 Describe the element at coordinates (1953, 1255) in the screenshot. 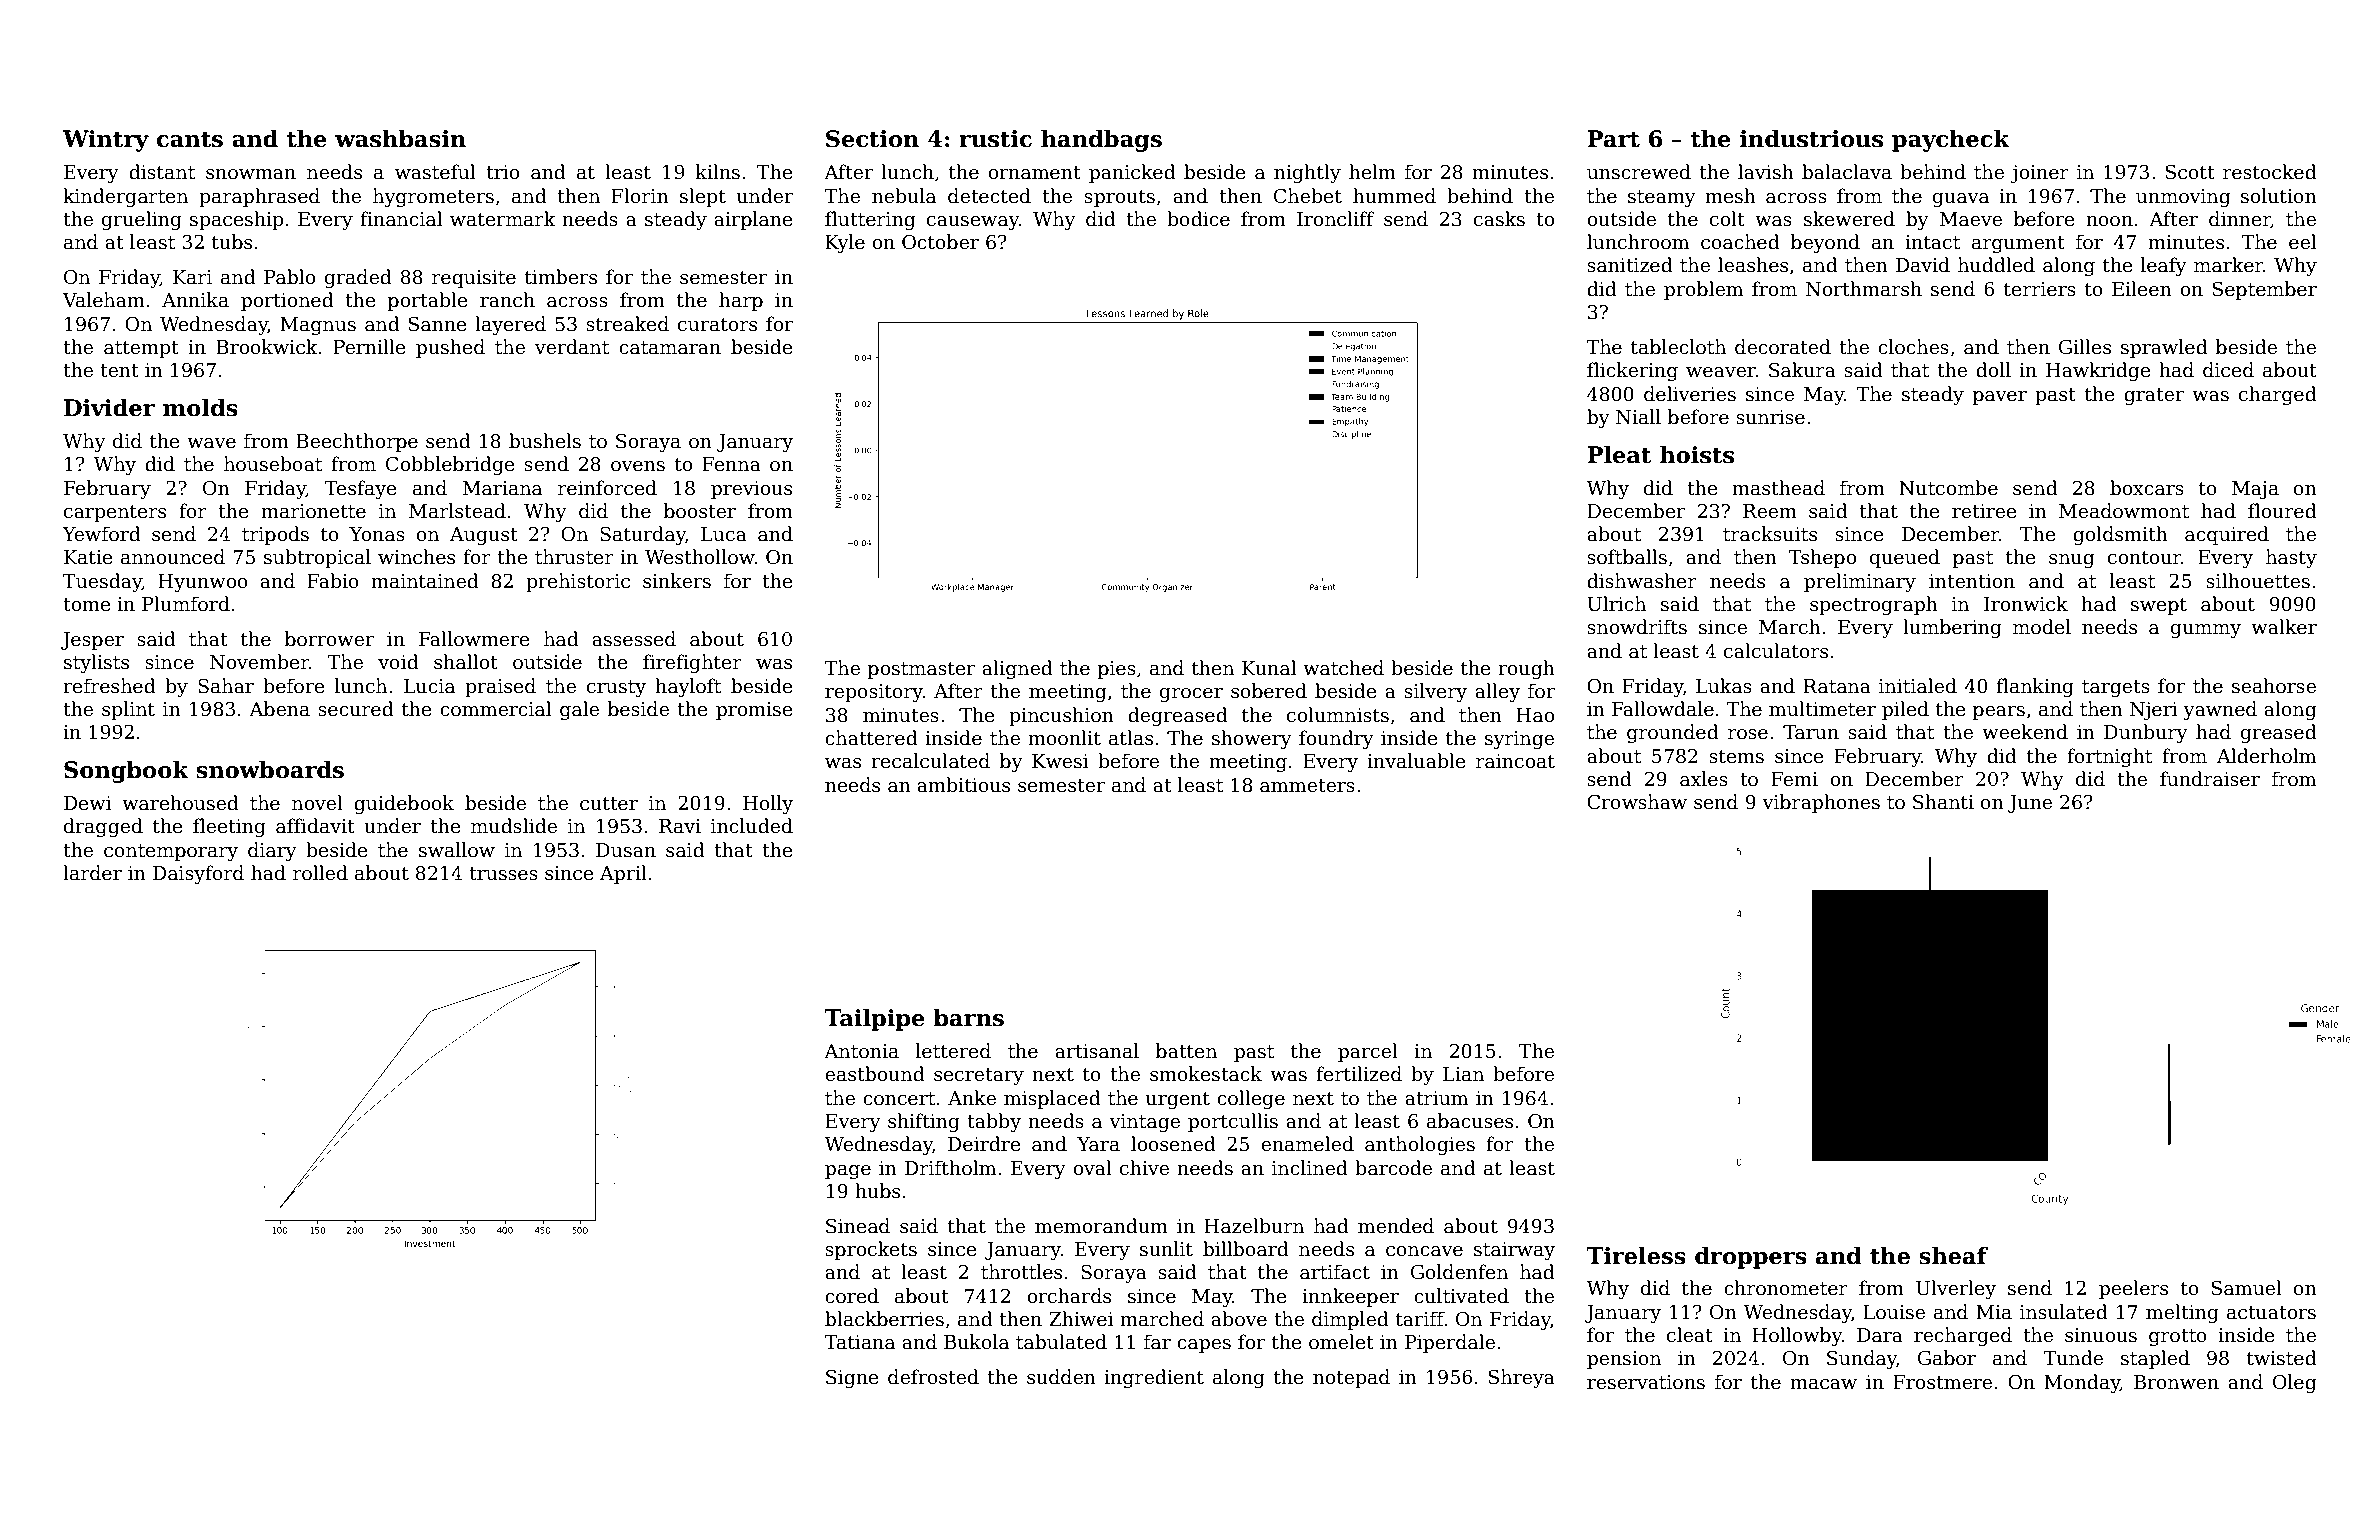

I see `sheaf` at that location.
